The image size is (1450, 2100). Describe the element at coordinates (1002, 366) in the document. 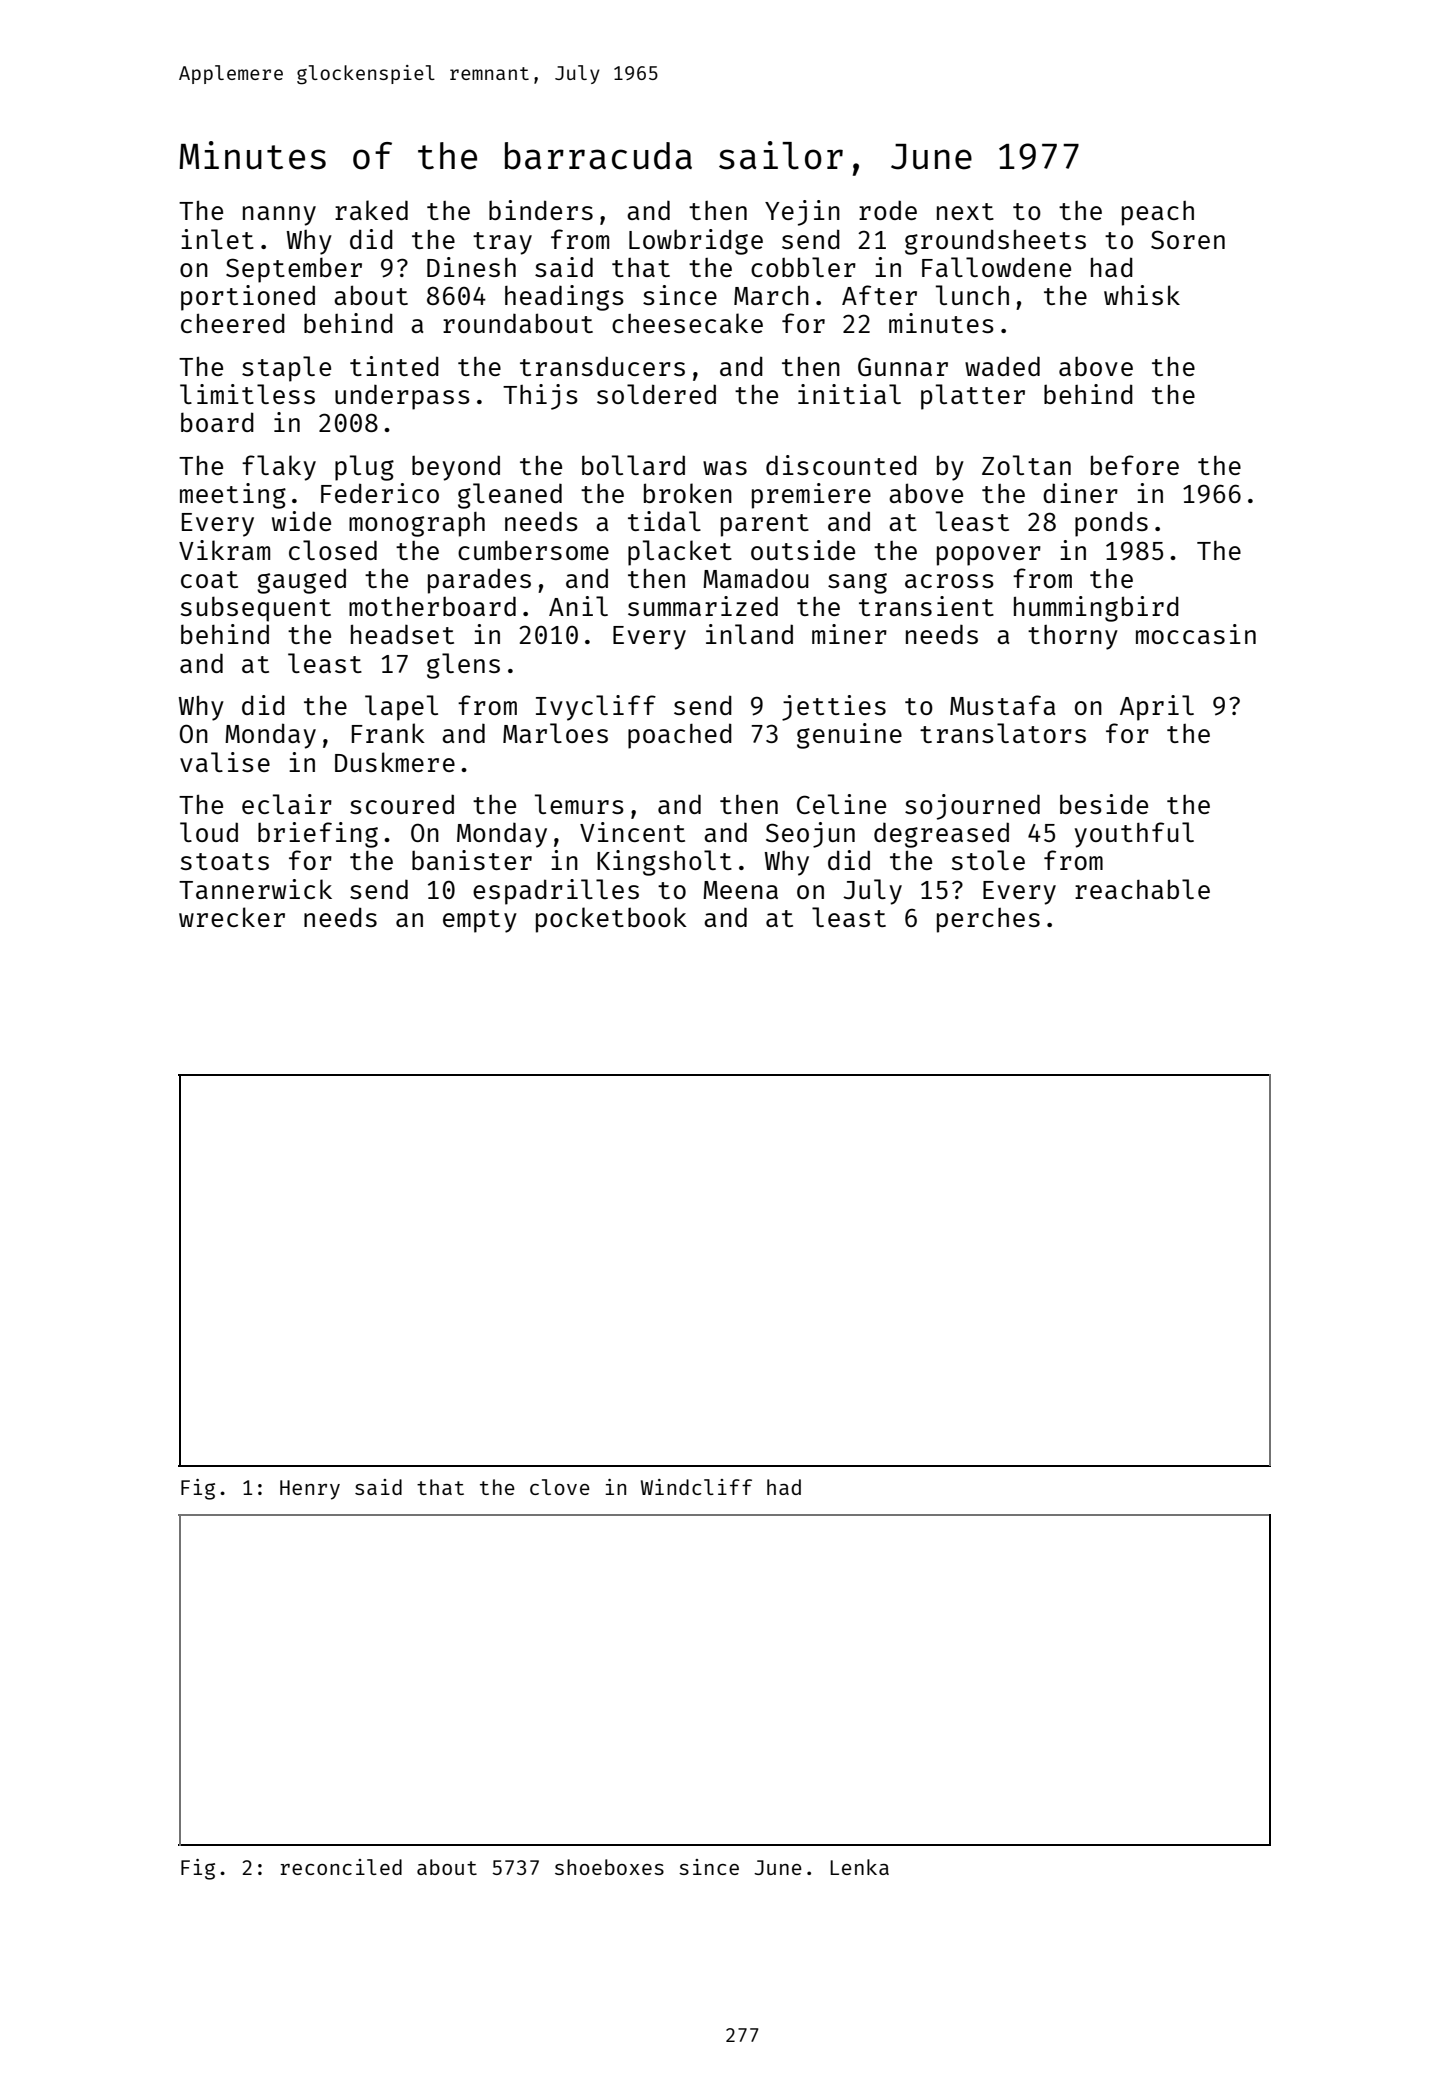

I see `waded` at that location.
